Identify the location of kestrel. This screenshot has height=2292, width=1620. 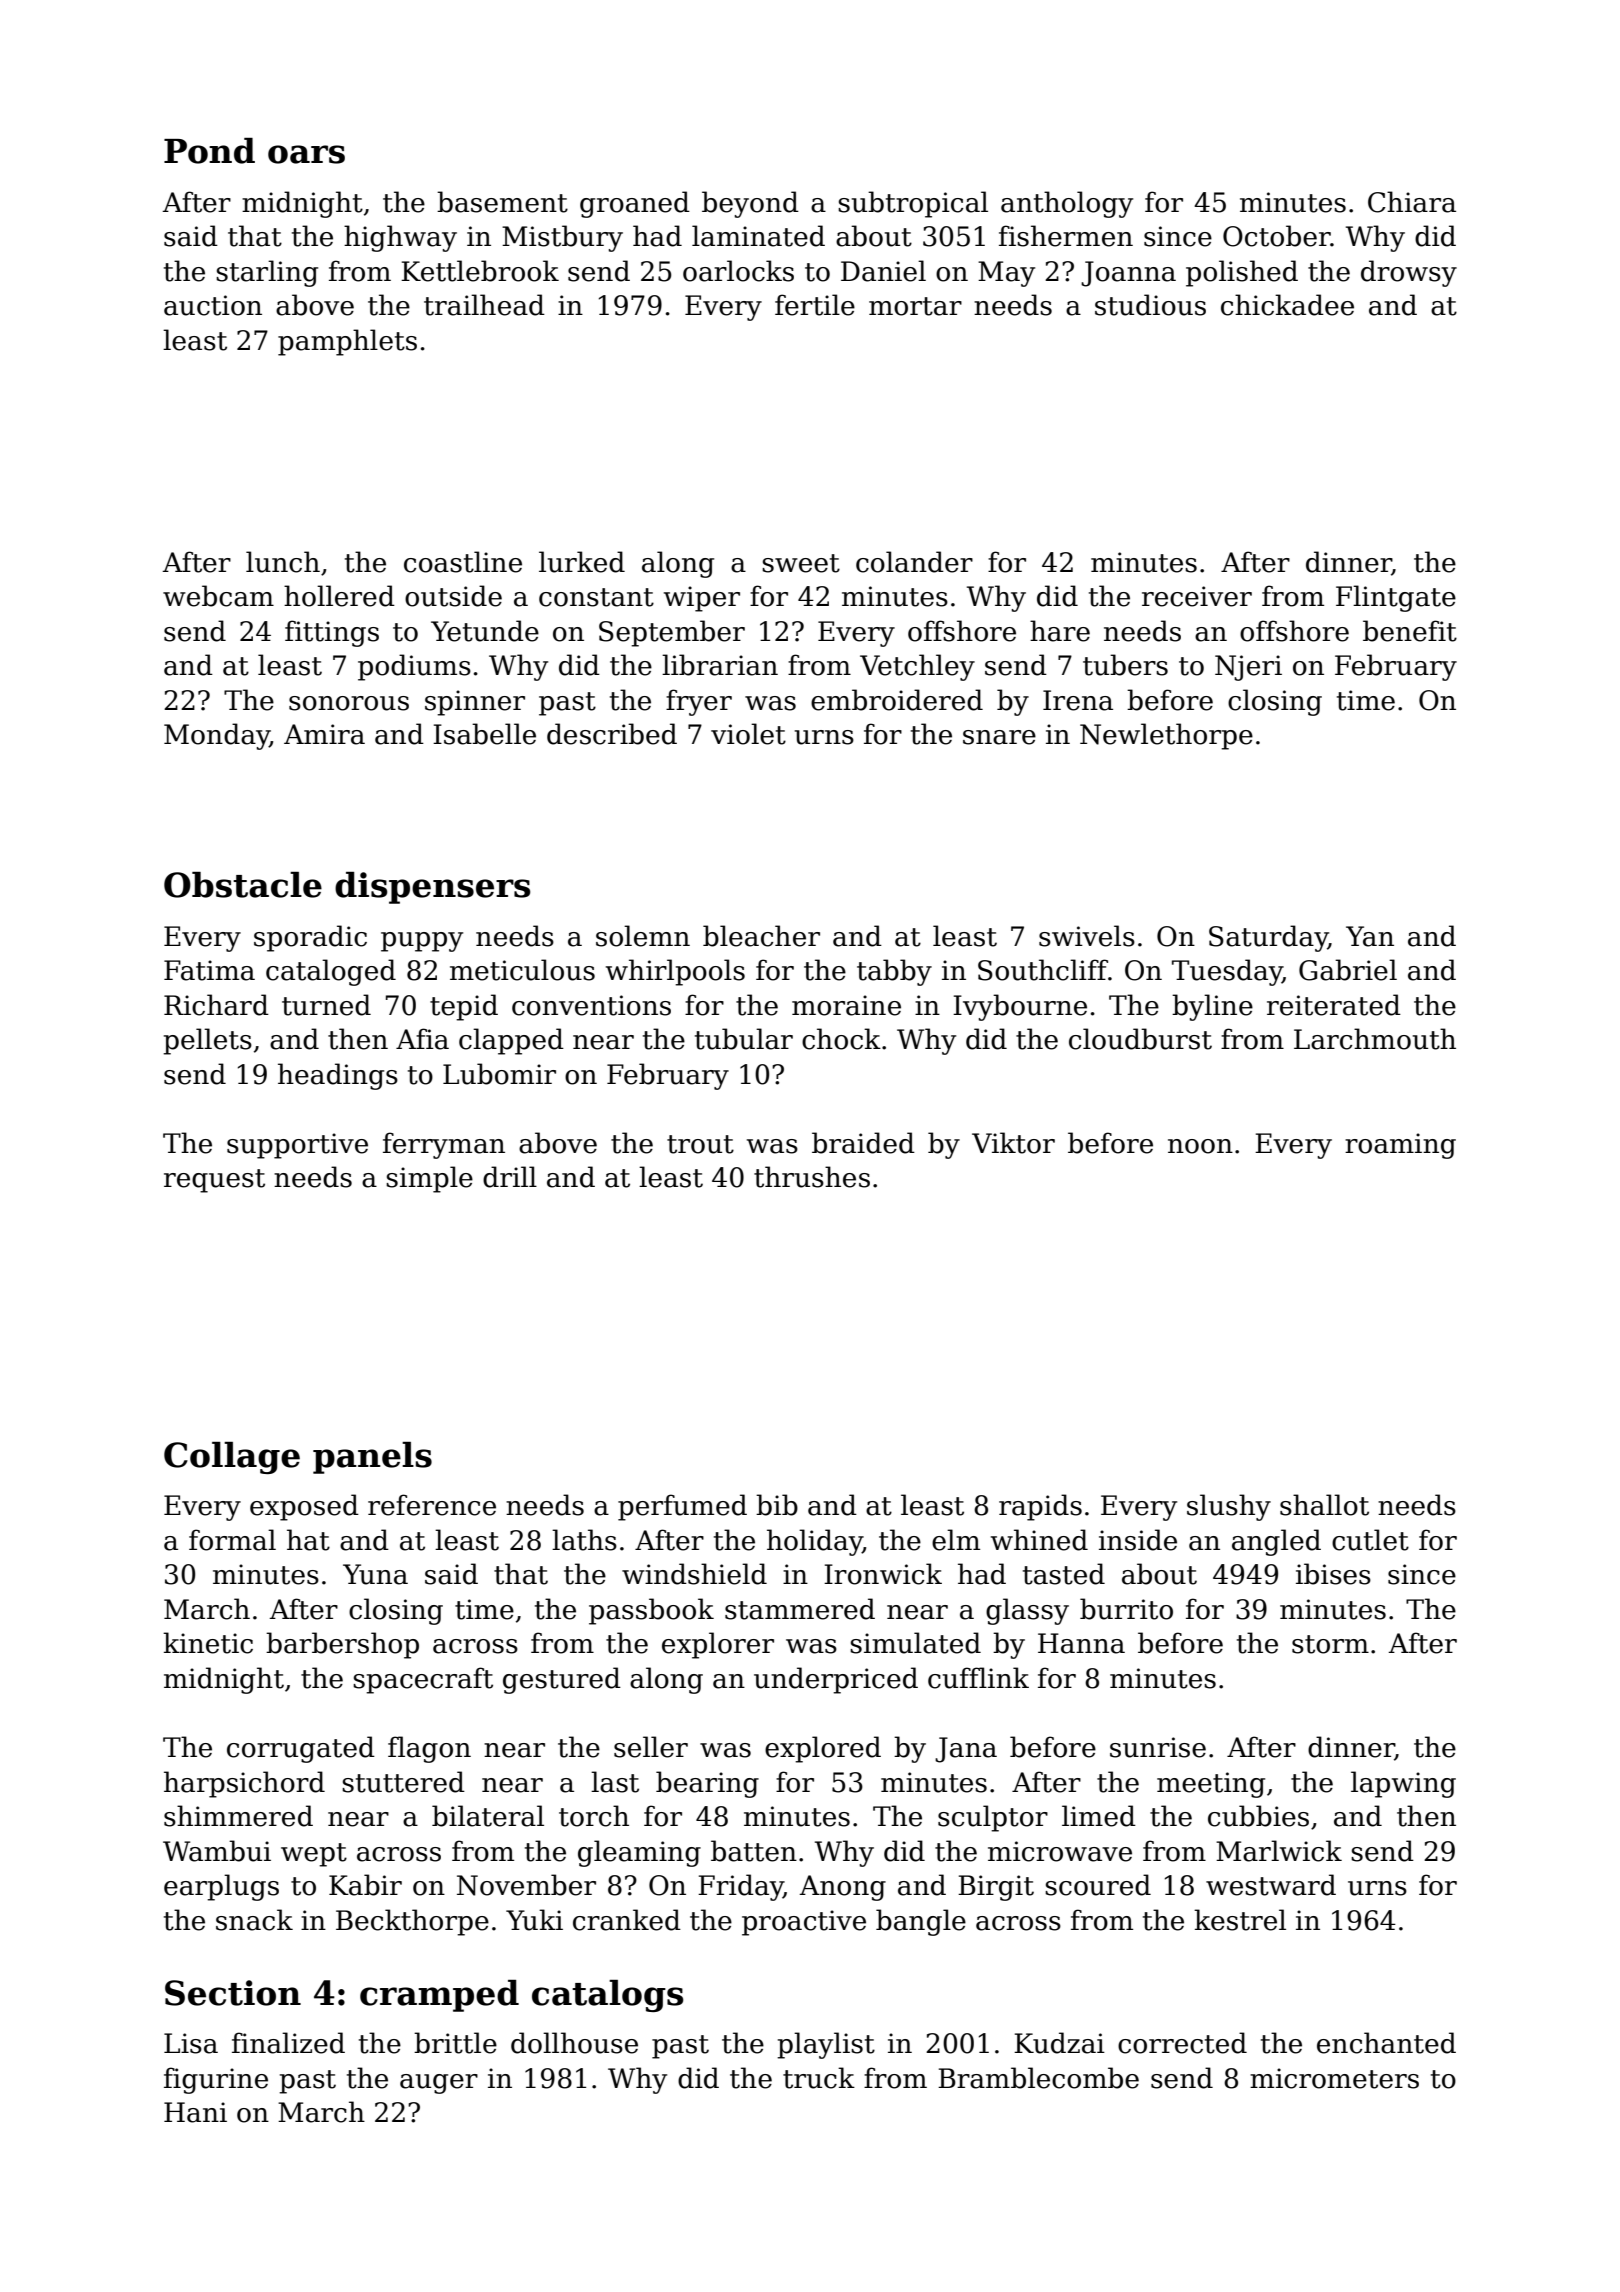
(1240, 1920).
